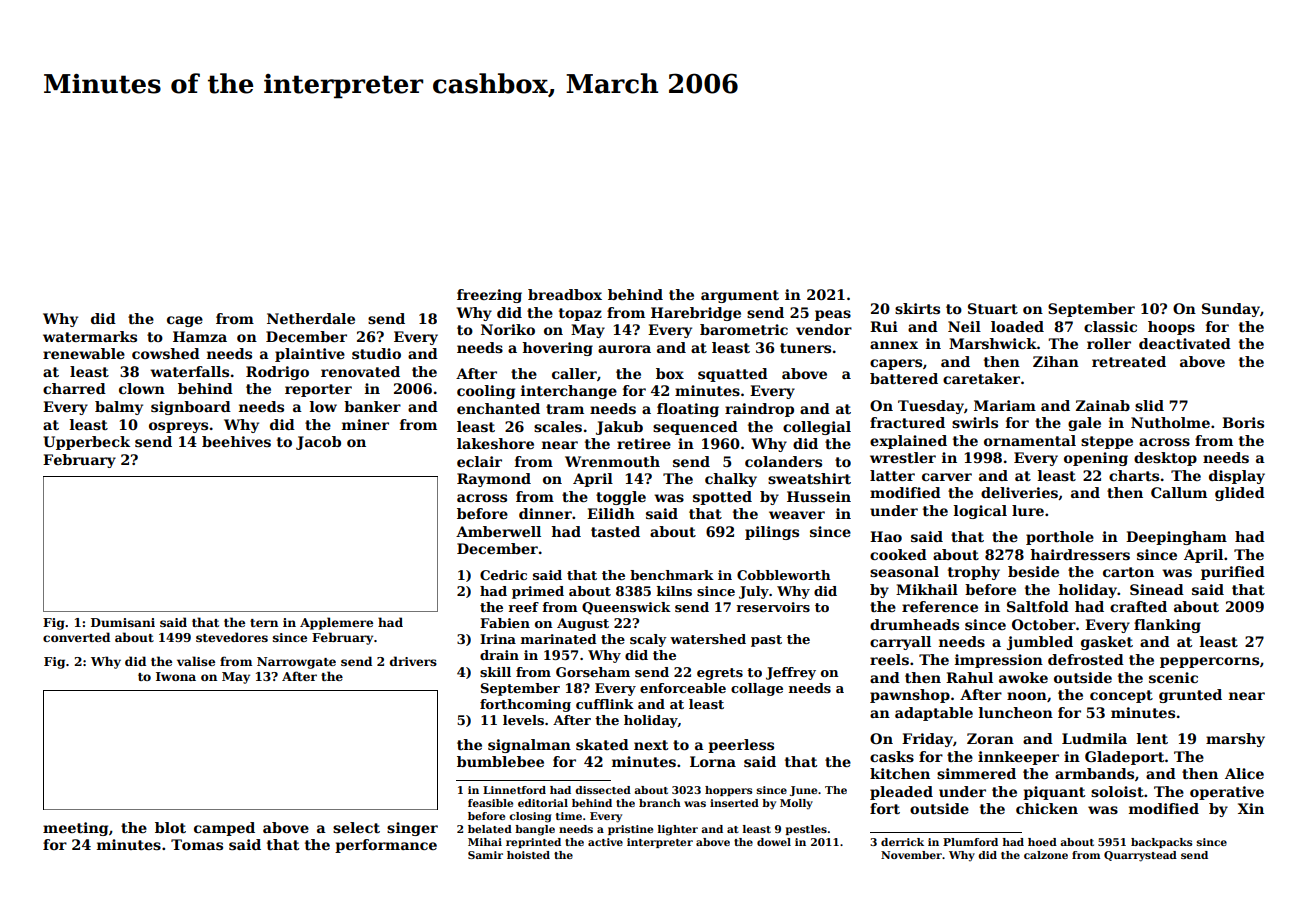 This document has height=924, width=1308. What do you see at coordinates (1243, 422) in the document?
I see `Boris` at bounding box center [1243, 422].
